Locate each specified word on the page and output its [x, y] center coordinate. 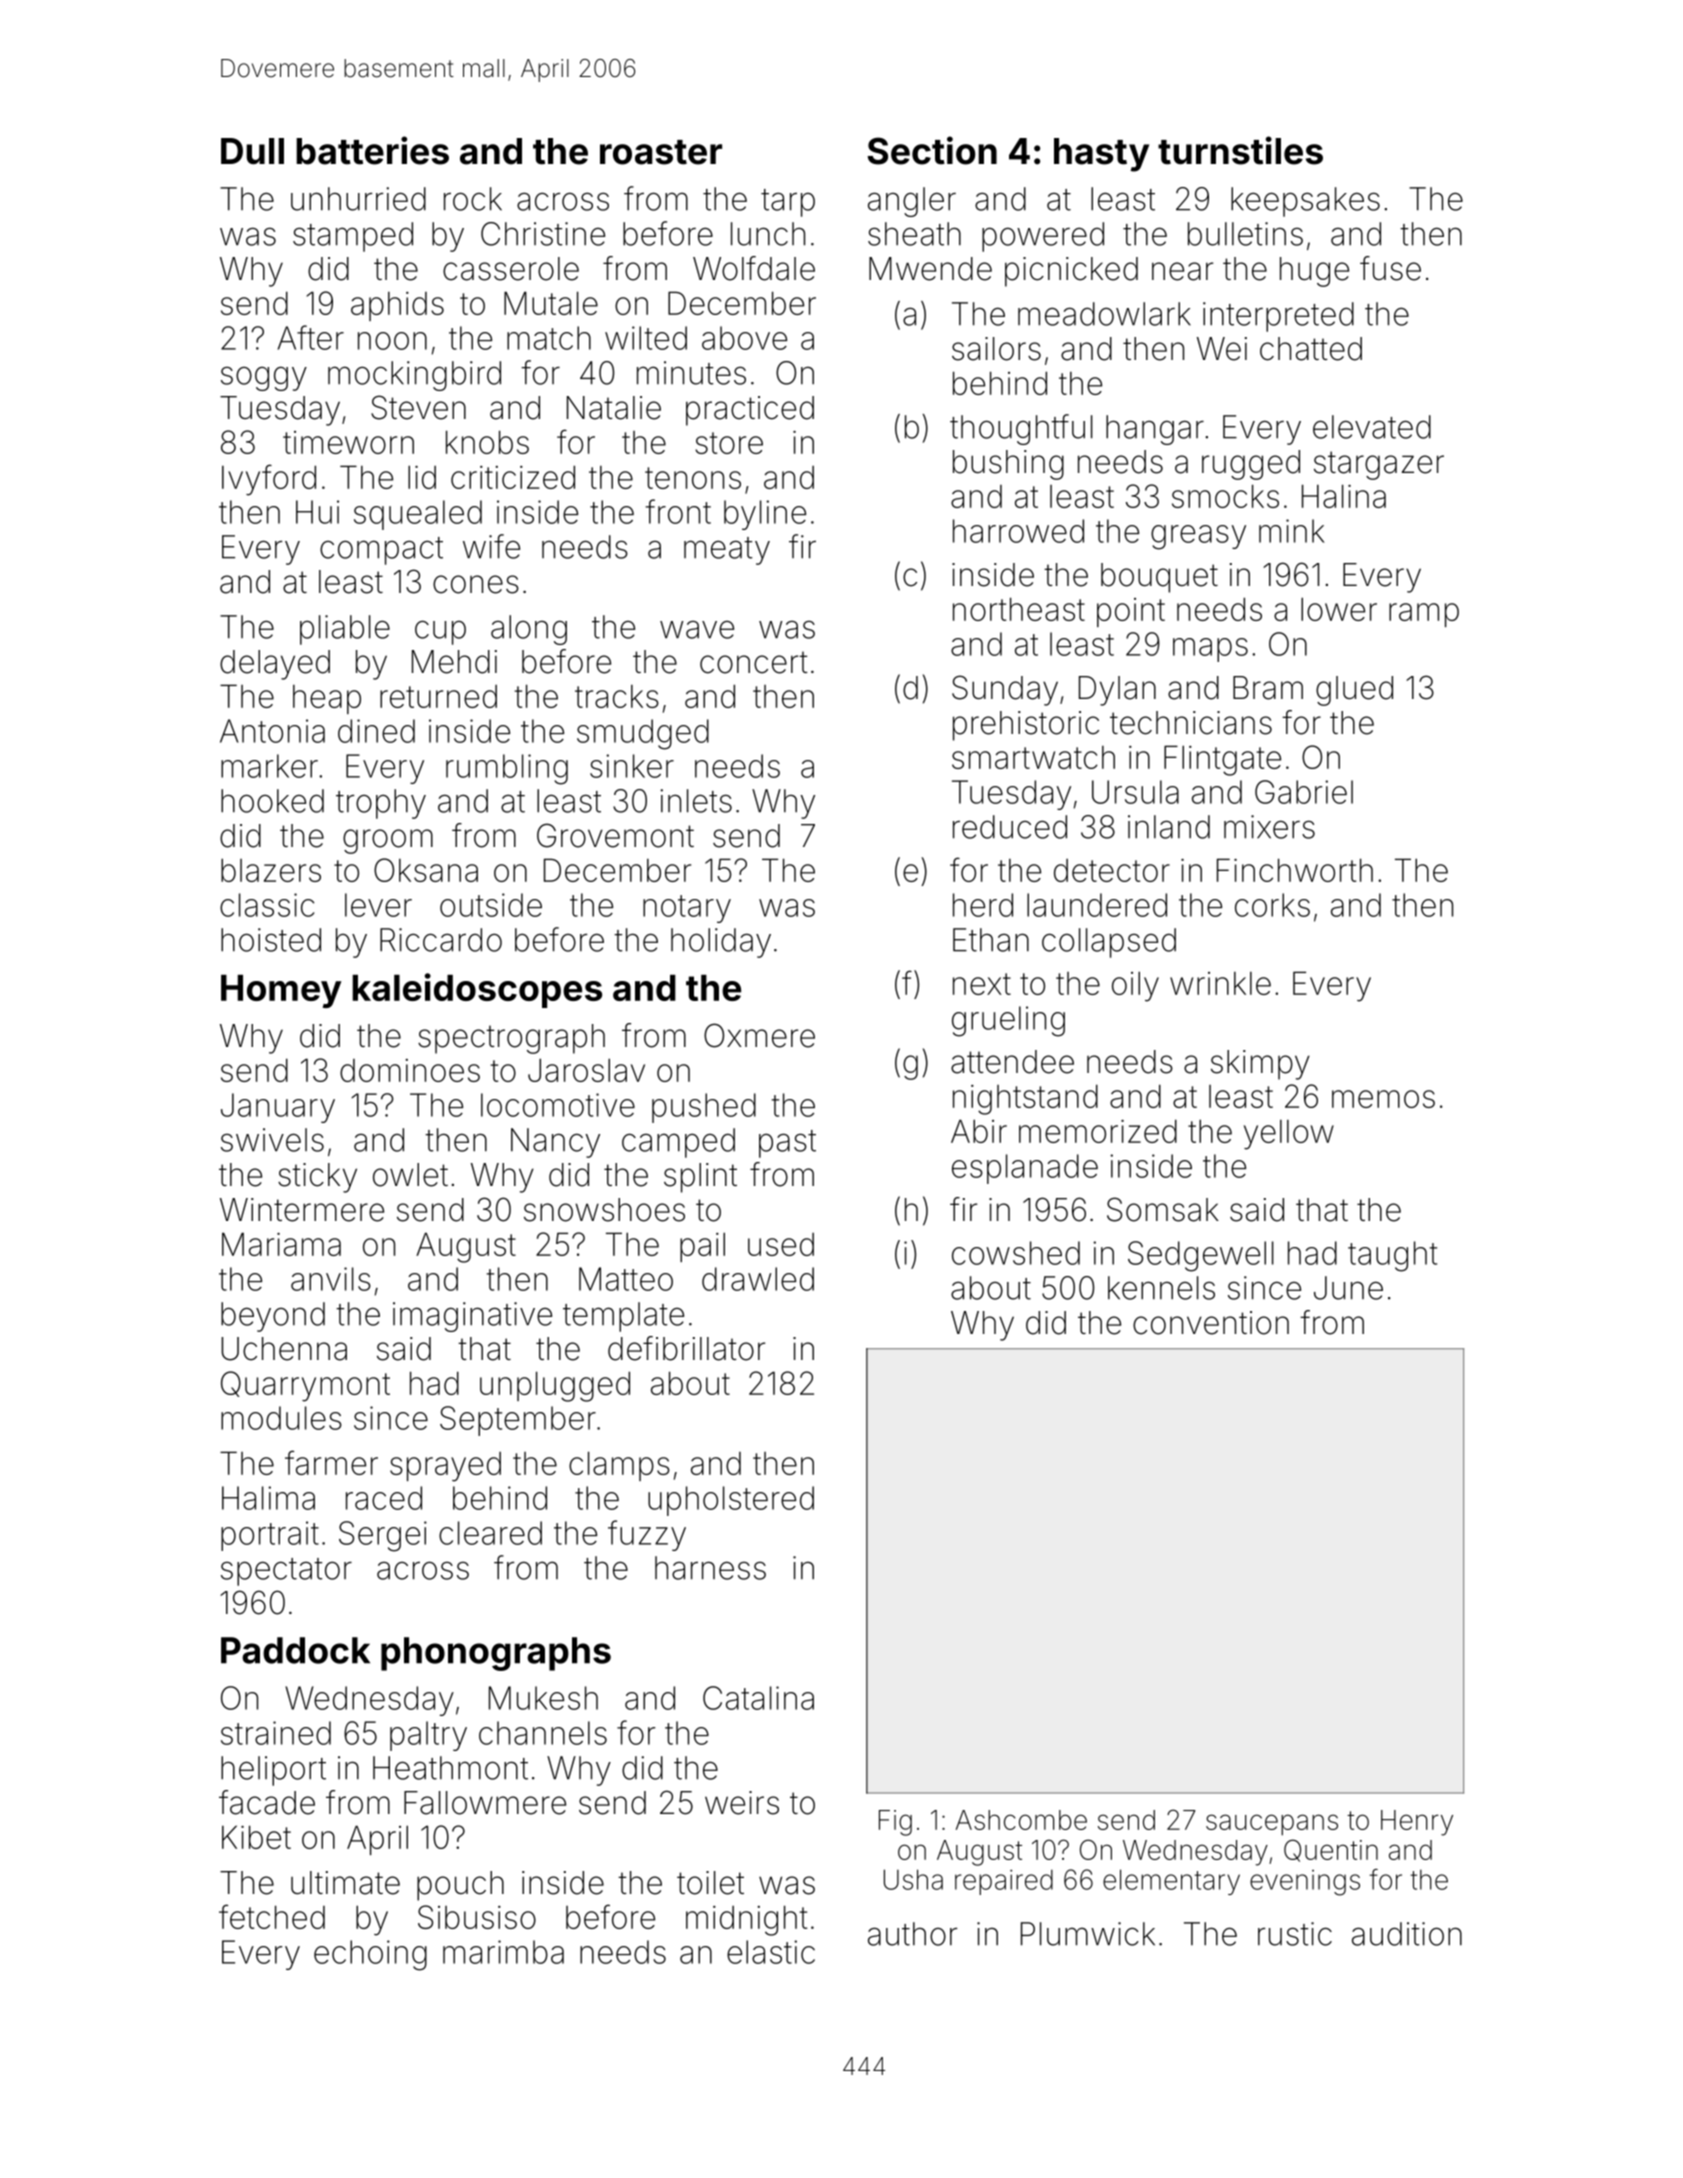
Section [932, 150]
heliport [273, 1771]
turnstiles [1240, 150]
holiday [721, 943]
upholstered [731, 1501]
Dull [252, 151]
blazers [271, 870]
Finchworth [1295, 870]
